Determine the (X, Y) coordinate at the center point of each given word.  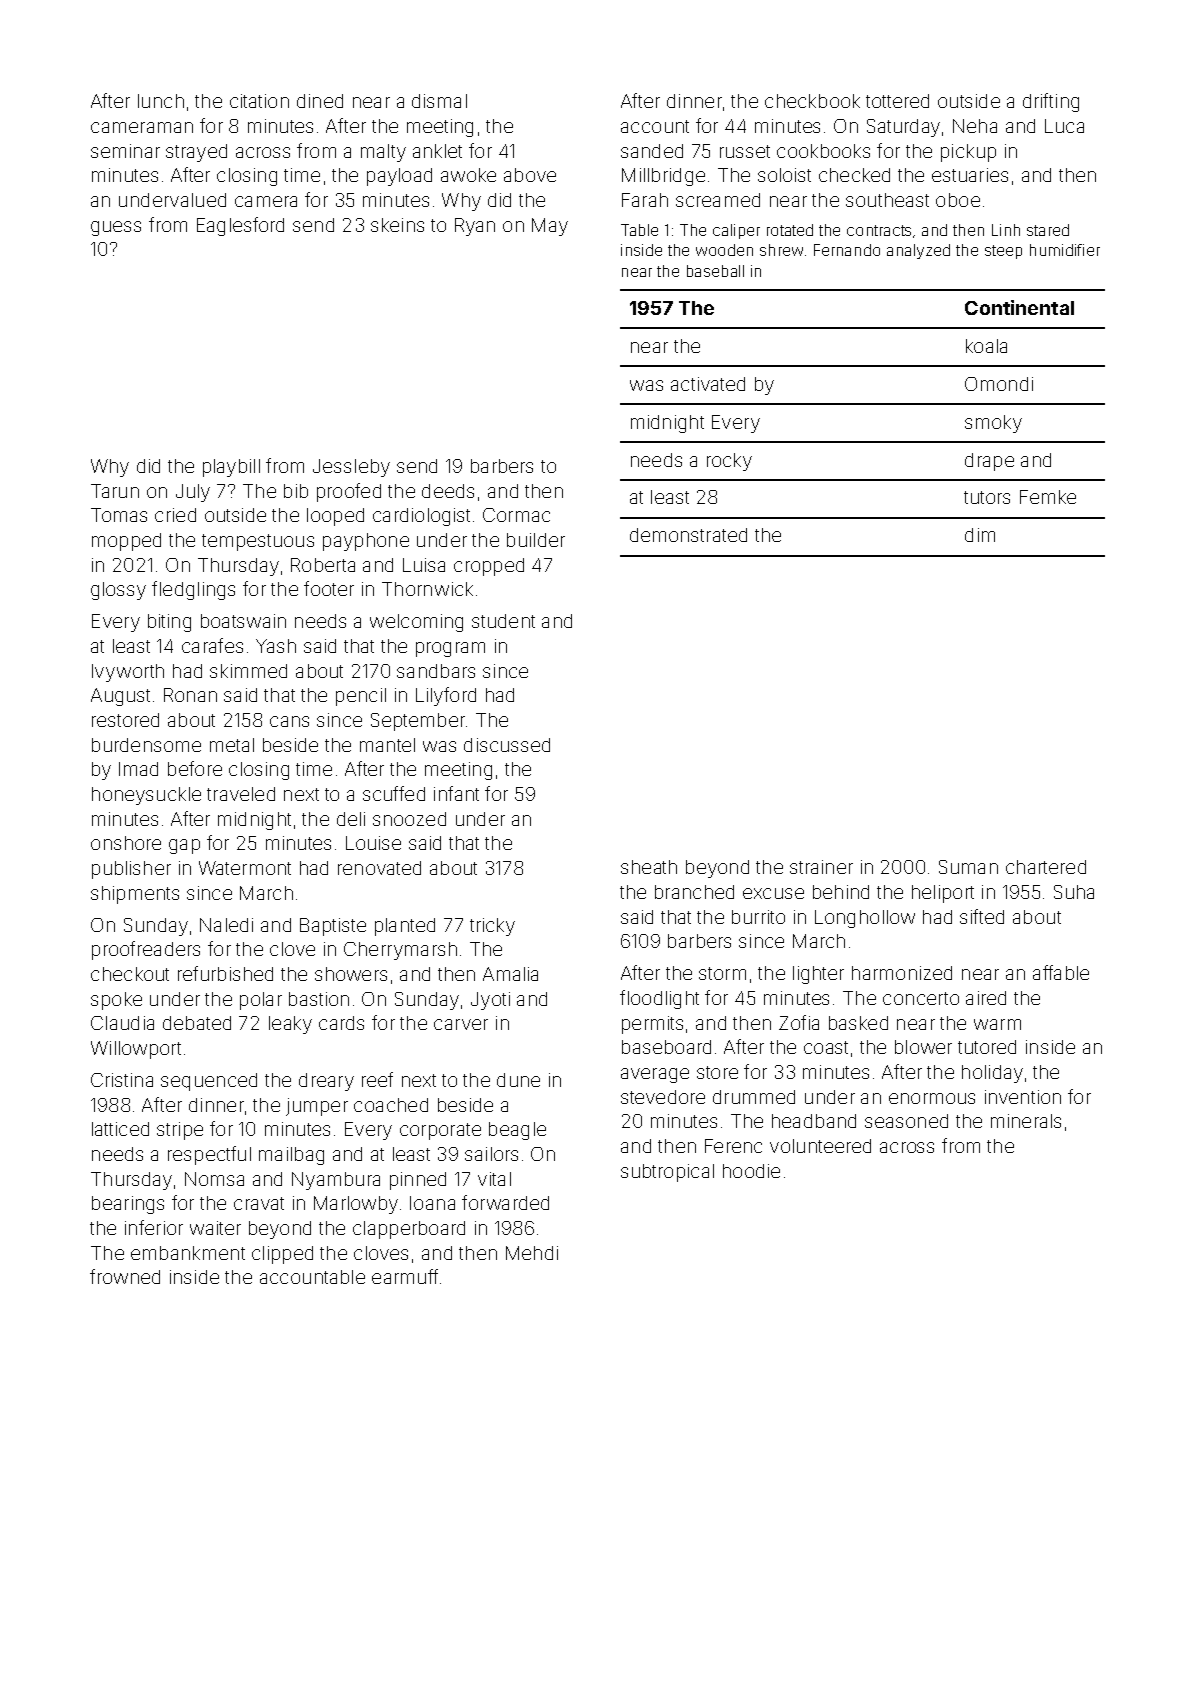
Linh (1006, 230)
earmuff (405, 1276)
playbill (231, 468)
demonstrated (688, 535)
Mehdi (532, 1253)
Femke (1048, 497)
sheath (649, 867)
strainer (821, 867)
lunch (161, 101)
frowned (125, 1276)
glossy (118, 591)
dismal (439, 101)
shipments (135, 895)
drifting (1051, 102)
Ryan (475, 227)
